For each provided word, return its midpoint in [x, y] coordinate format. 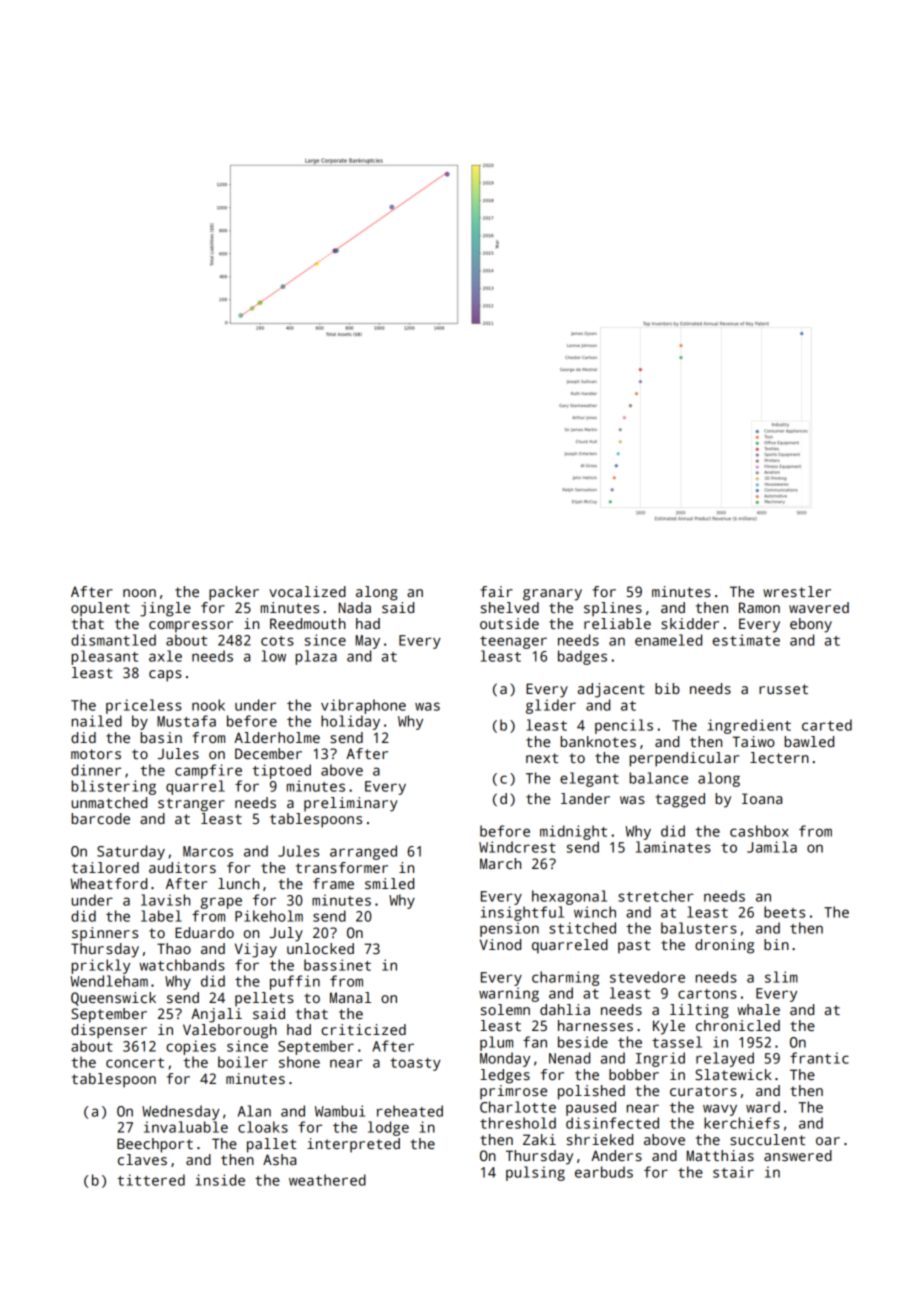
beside [583, 1042]
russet [783, 689]
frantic [819, 1058]
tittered [151, 1180]
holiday [350, 722]
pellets [264, 999]
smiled [389, 883]
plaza [316, 657]
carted [827, 725]
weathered [327, 1180]
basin [161, 737]
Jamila [772, 847]
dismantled [113, 640]
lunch [238, 883]
